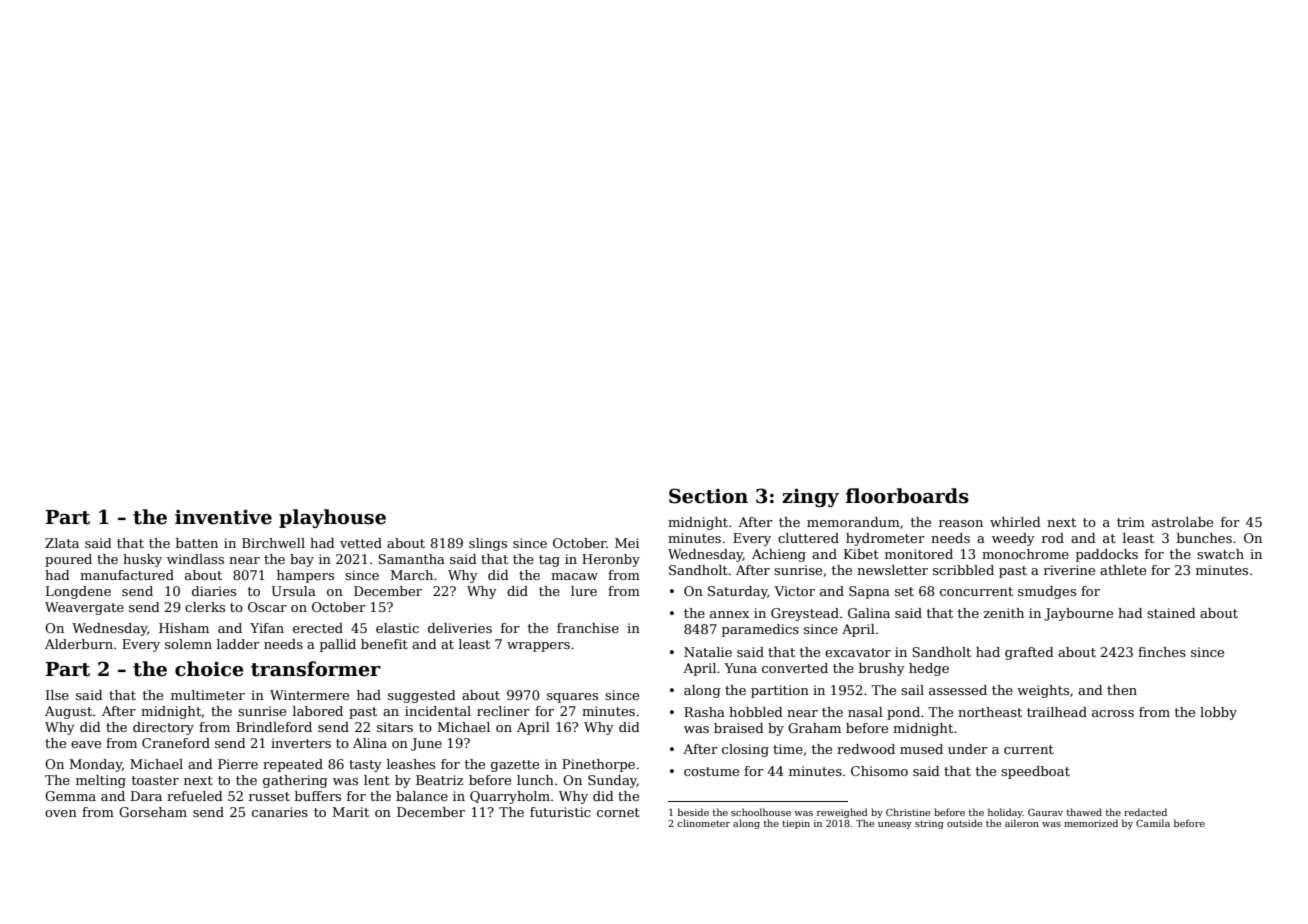 This screenshot has width=1308, height=924. I want to click on Hisham, so click(184, 628).
